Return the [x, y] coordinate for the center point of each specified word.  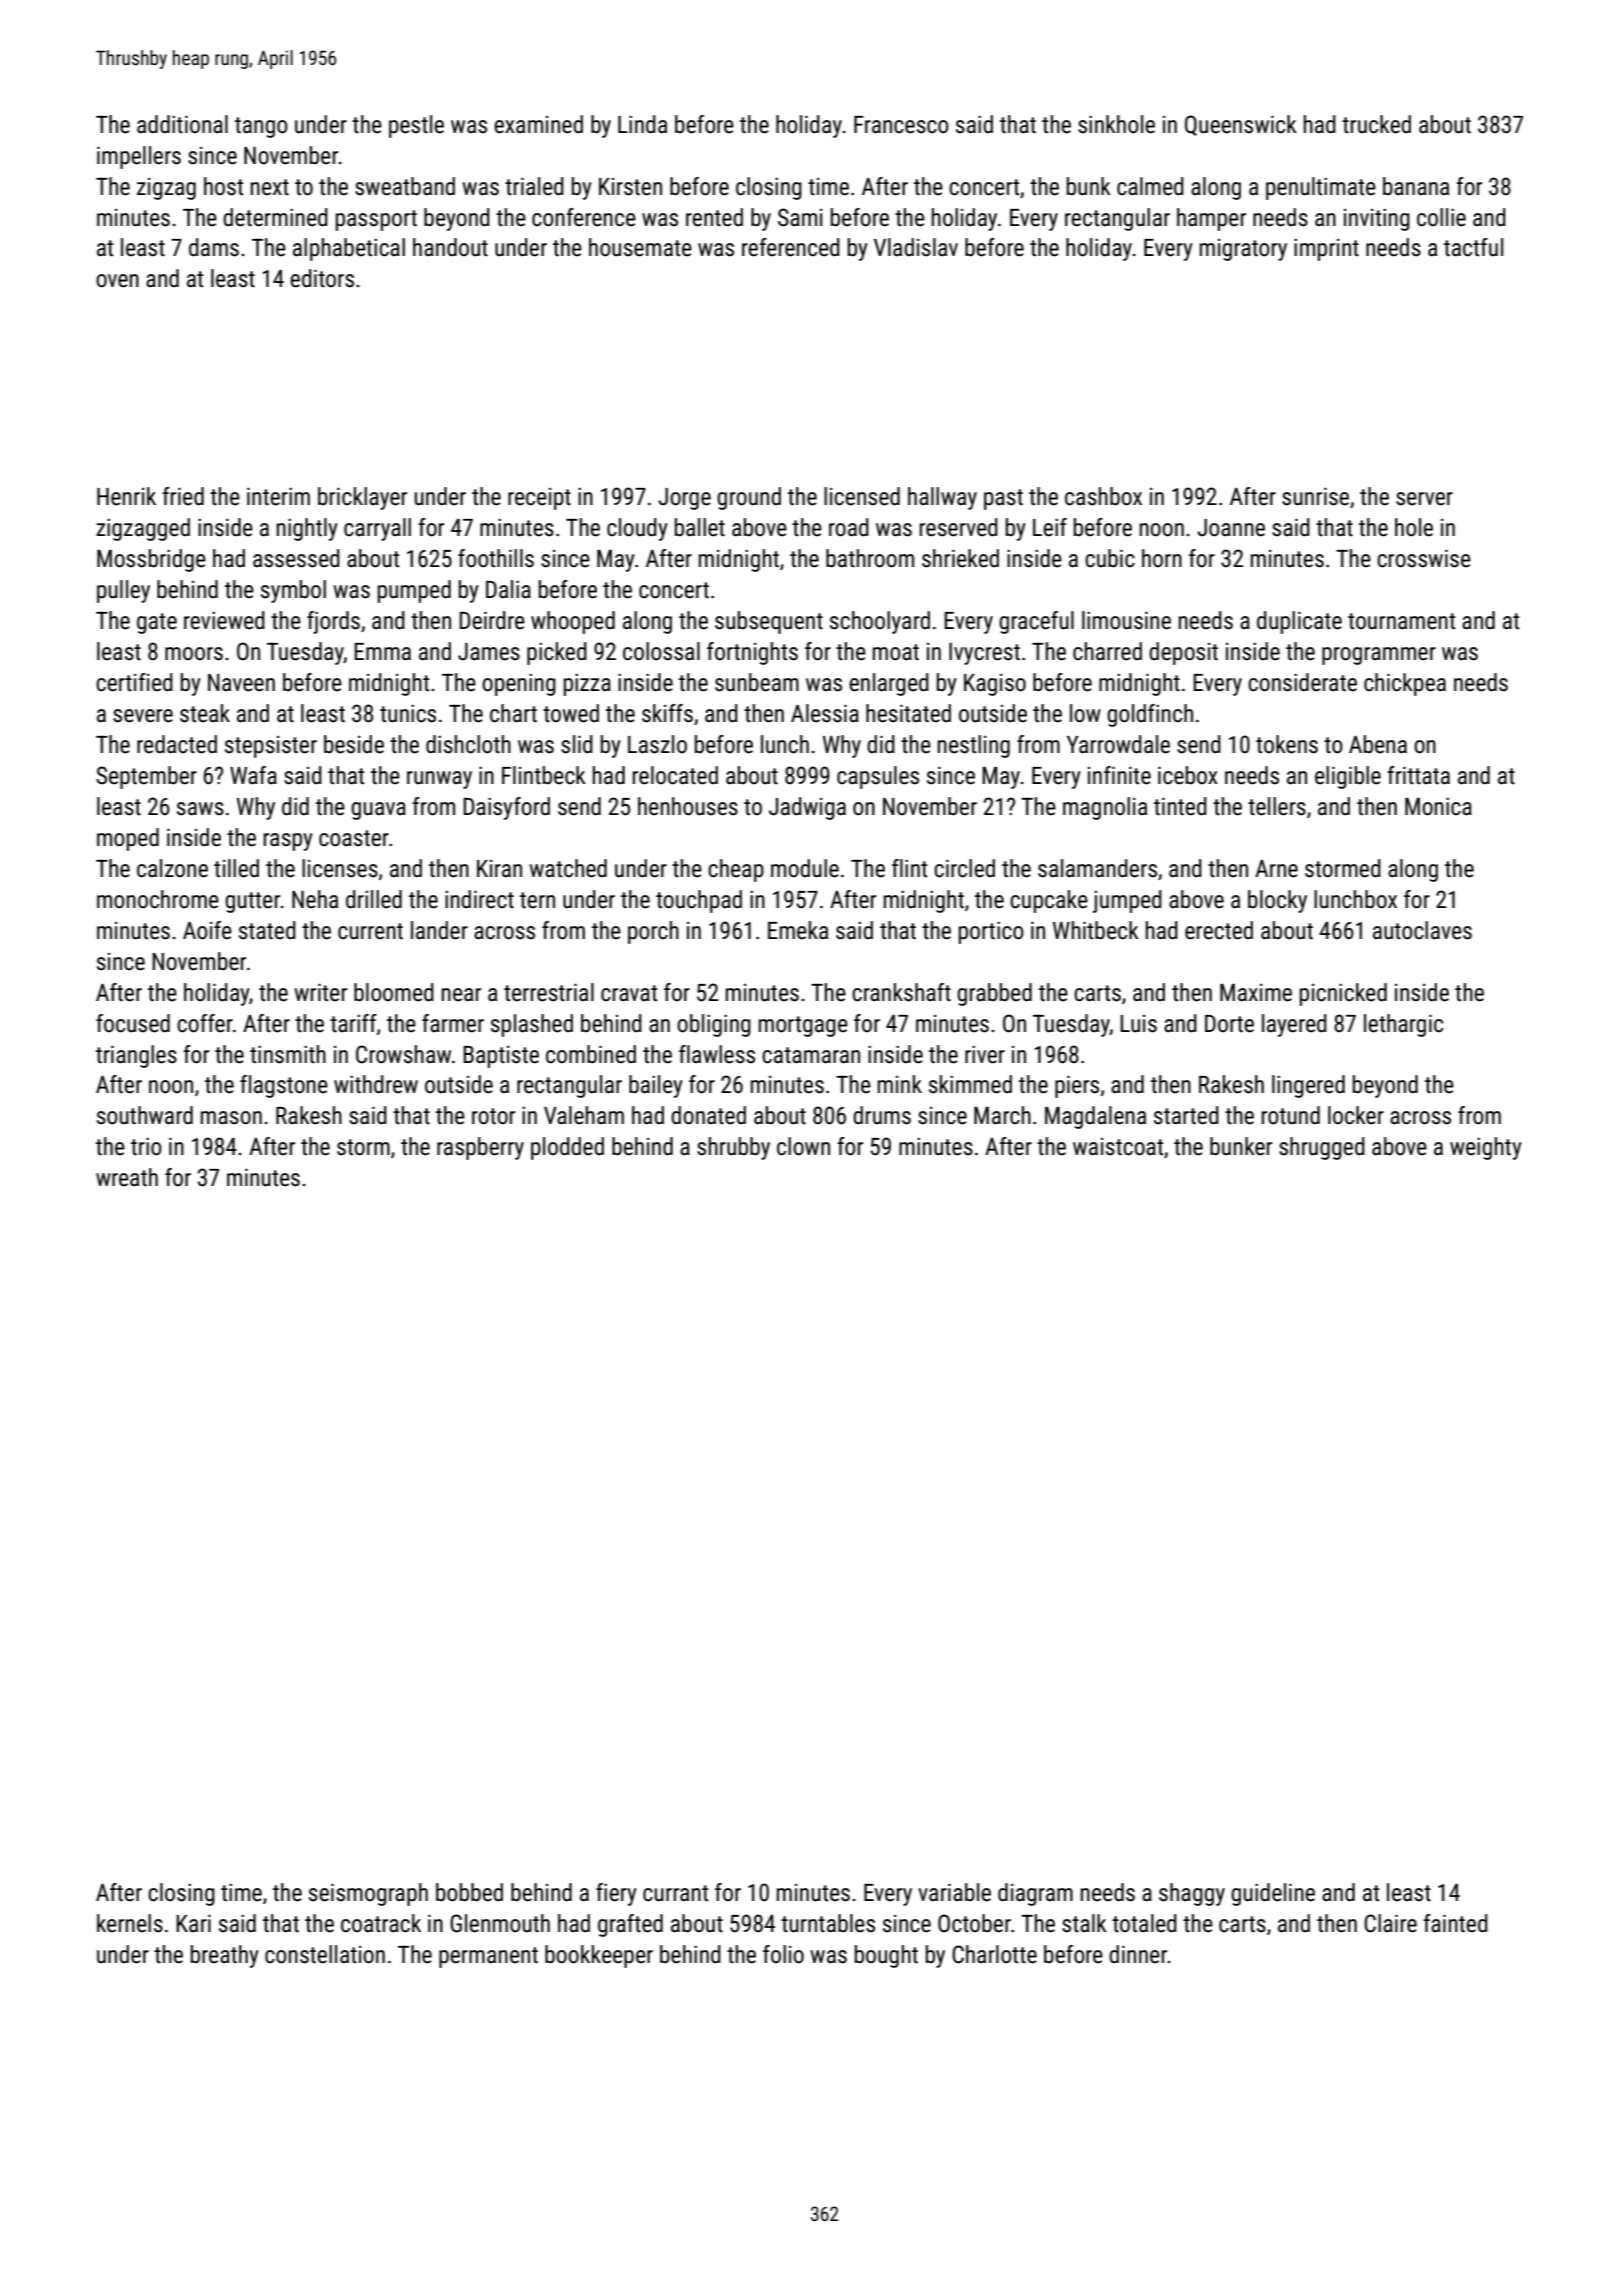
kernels [130, 1923]
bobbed [469, 1892]
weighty [1486, 1148]
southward [145, 1115]
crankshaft [901, 992]
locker [1356, 1115]
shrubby [733, 1148]
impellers [139, 157]
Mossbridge [151, 560]
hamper [1211, 219]
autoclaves [1422, 930]
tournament [1401, 621]
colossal [661, 651]
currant [675, 1893]
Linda [642, 124]
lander [439, 930]
